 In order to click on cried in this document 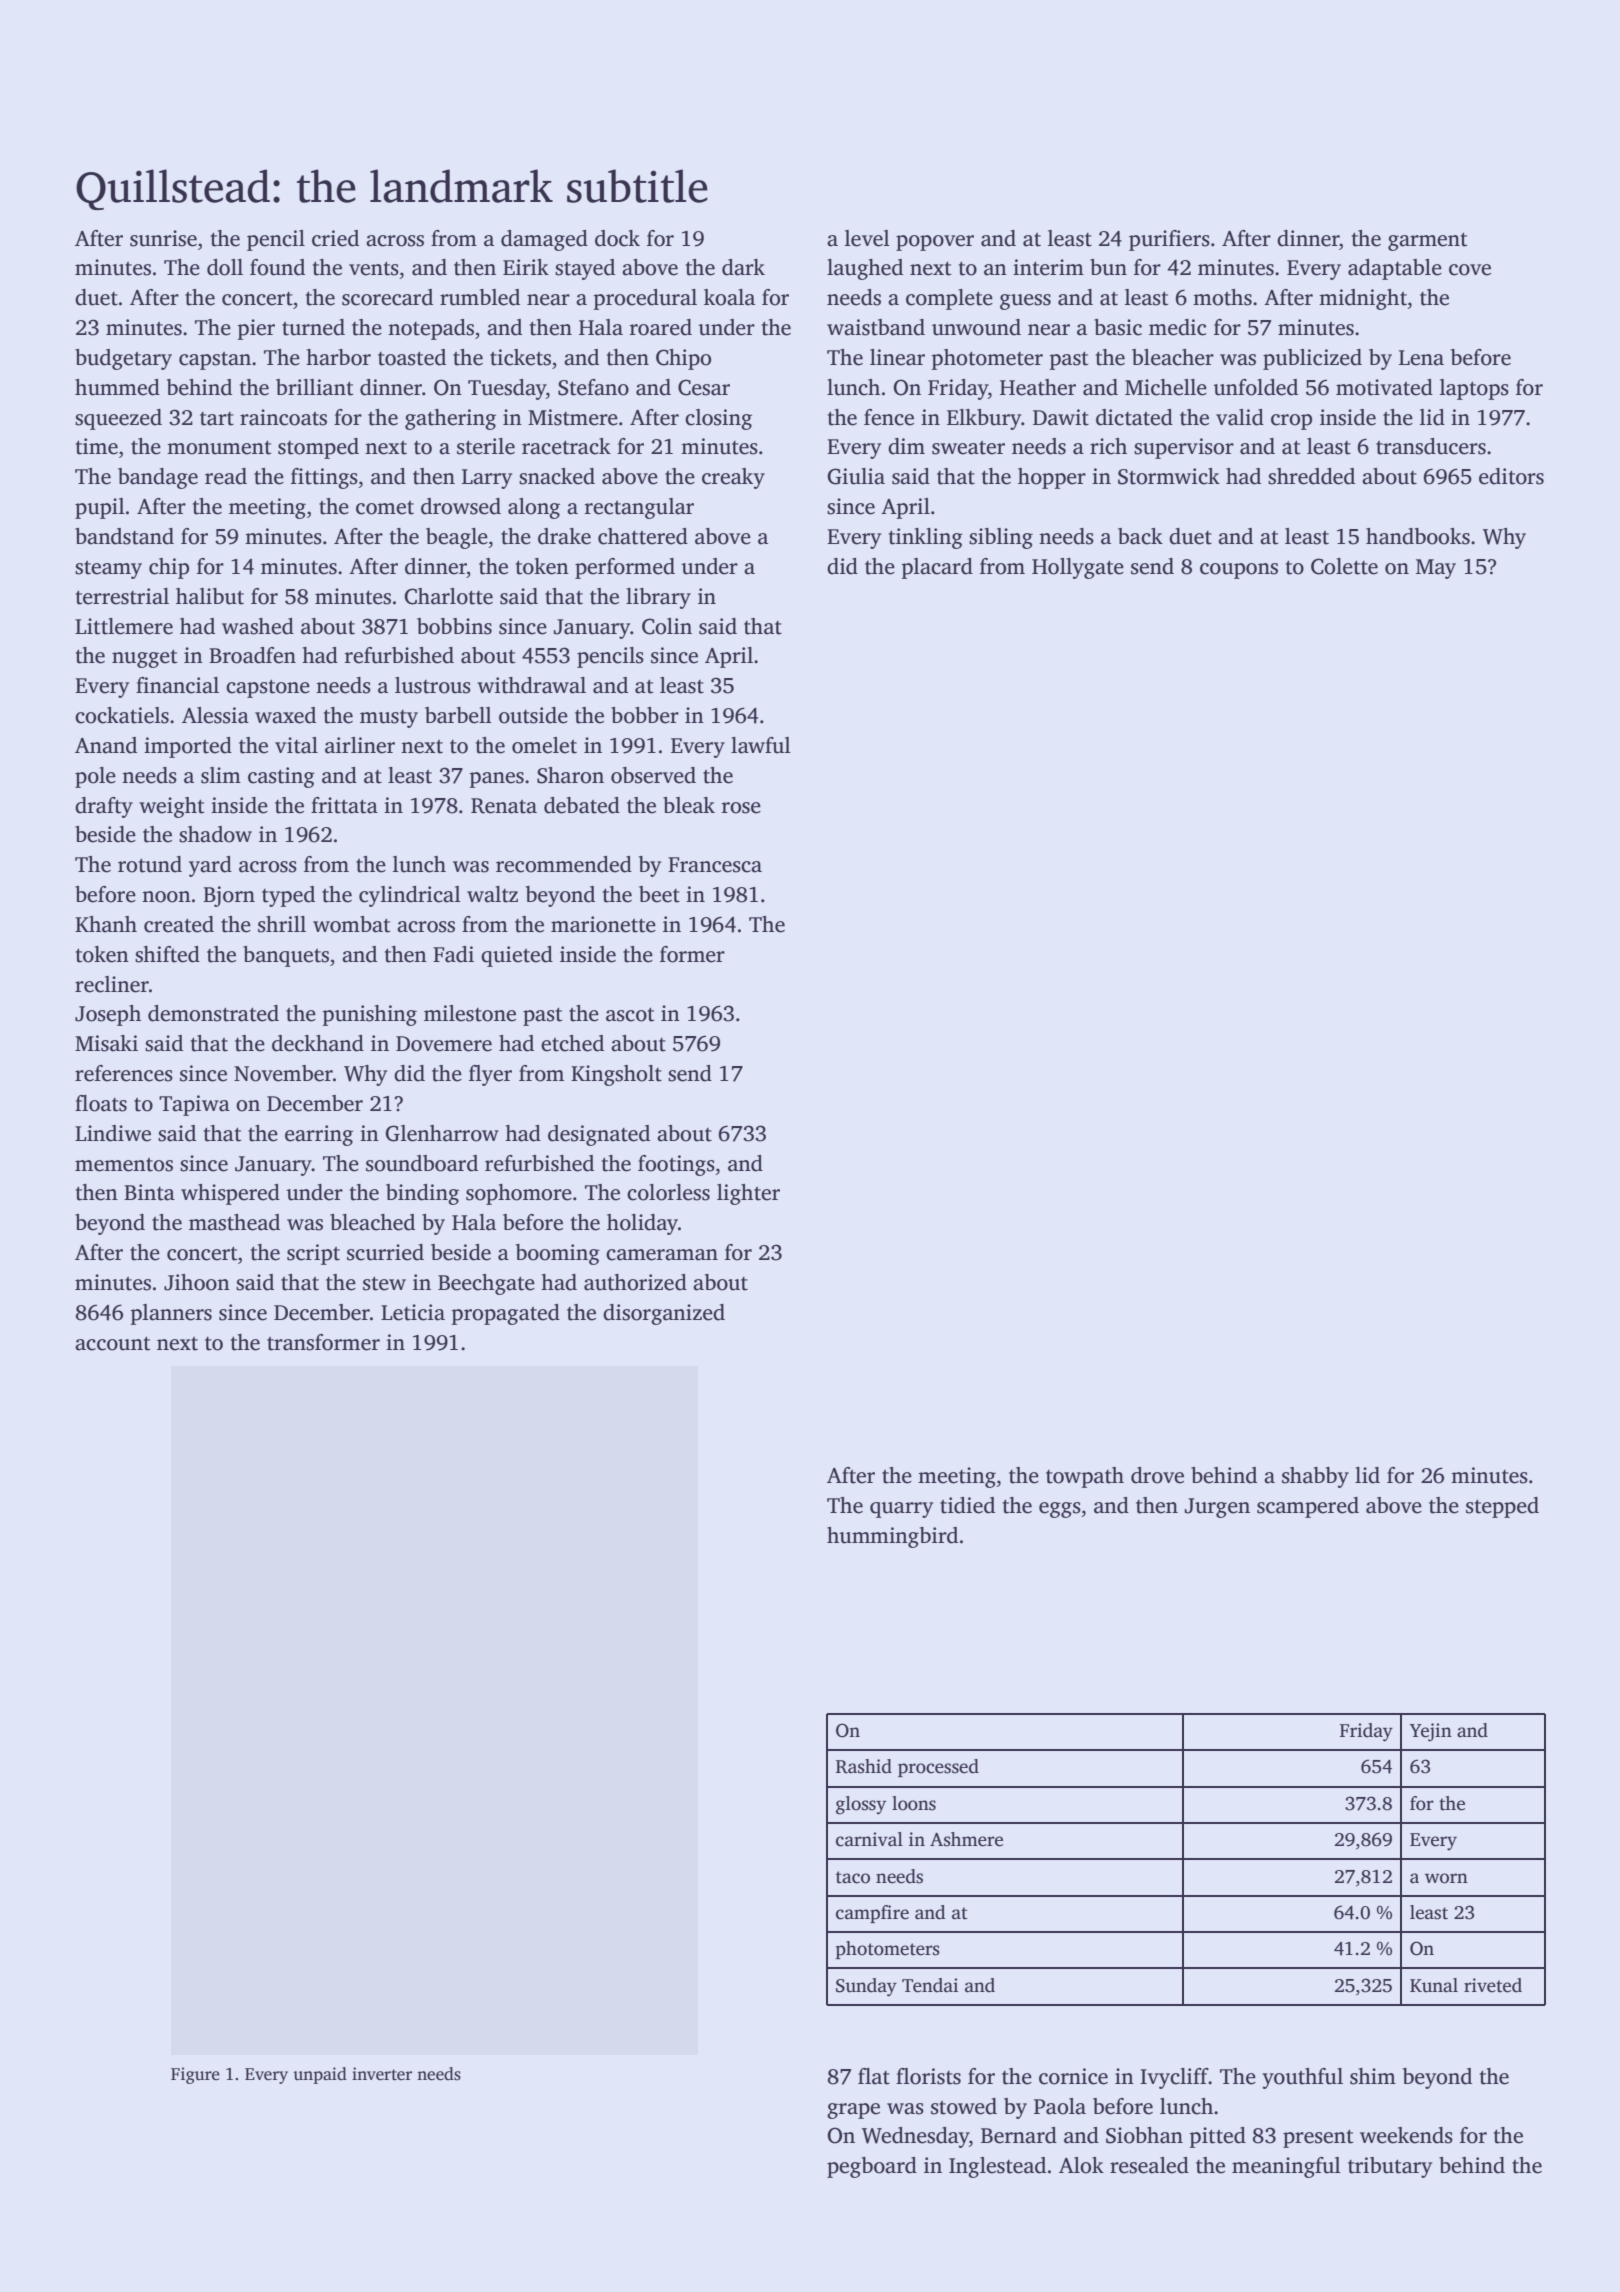, I will do `click(335, 238)`.
